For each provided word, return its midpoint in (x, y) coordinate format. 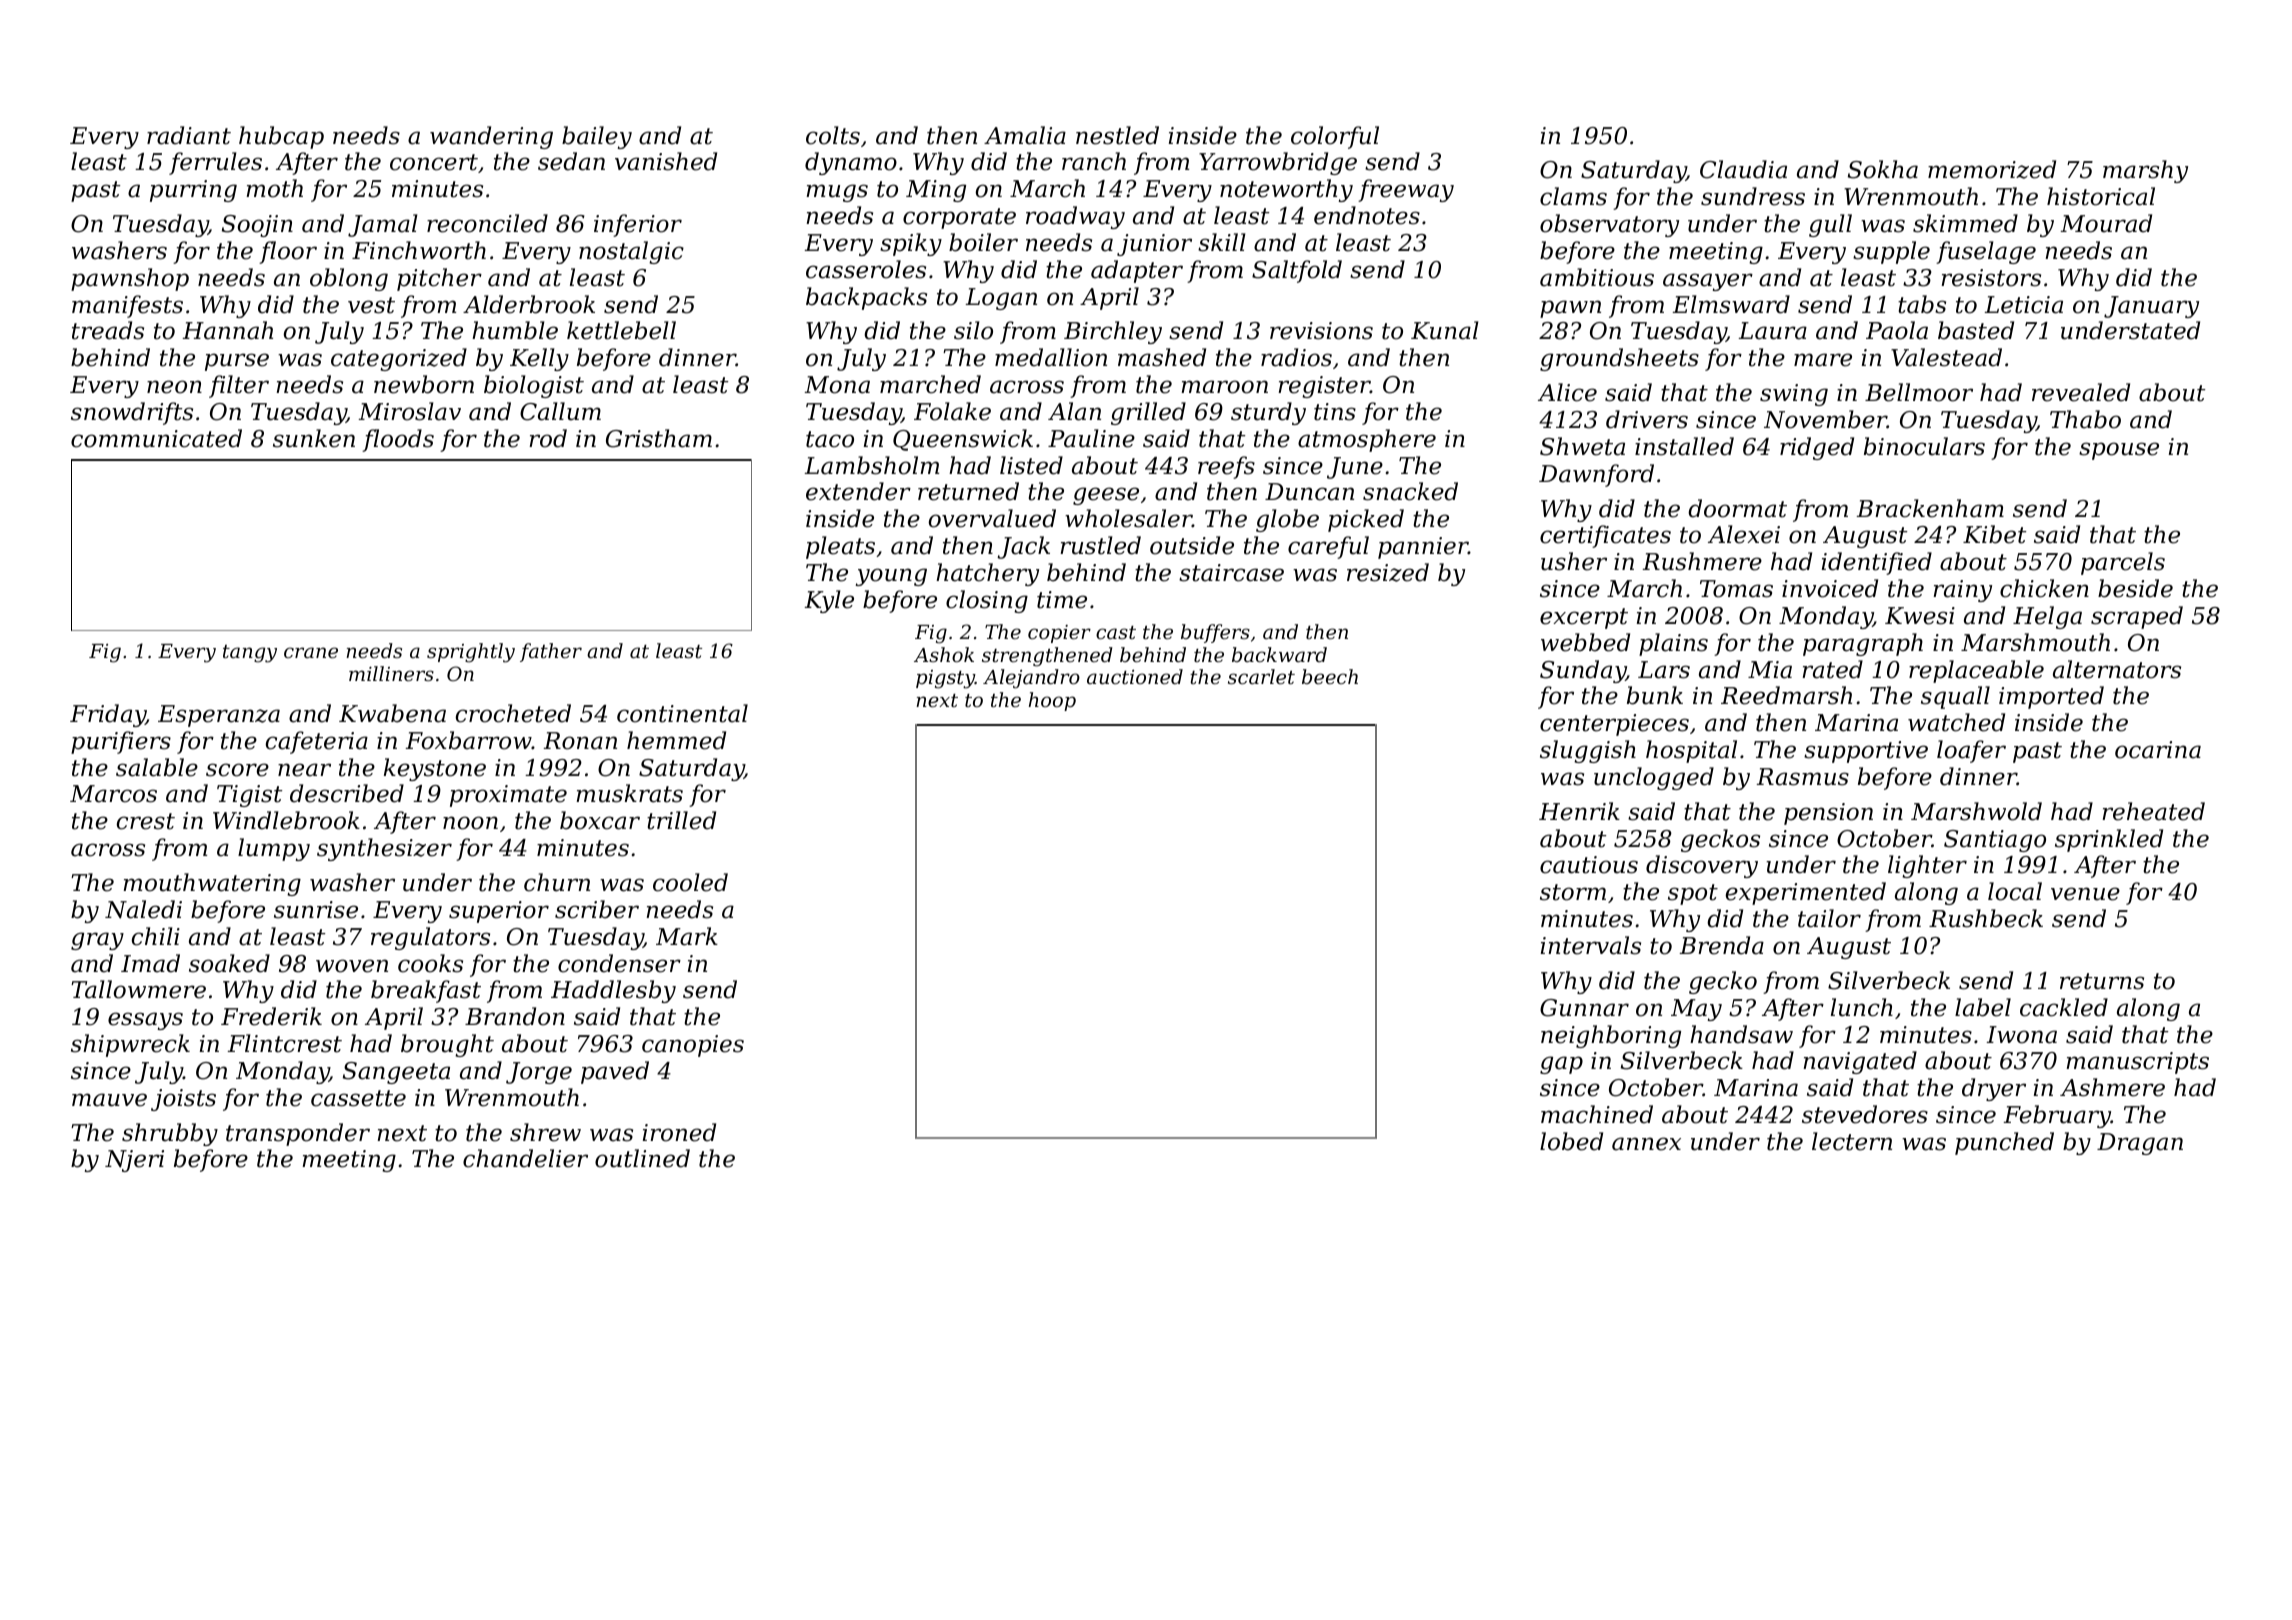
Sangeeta (396, 1073)
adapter (1137, 271)
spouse (2119, 451)
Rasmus (1802, 777)
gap (1561, 1065)
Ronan (580, 741)
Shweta (1582, 446)
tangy (250, 654)
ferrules (215, 163)
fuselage (1986, 252)
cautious (1589, 865)
